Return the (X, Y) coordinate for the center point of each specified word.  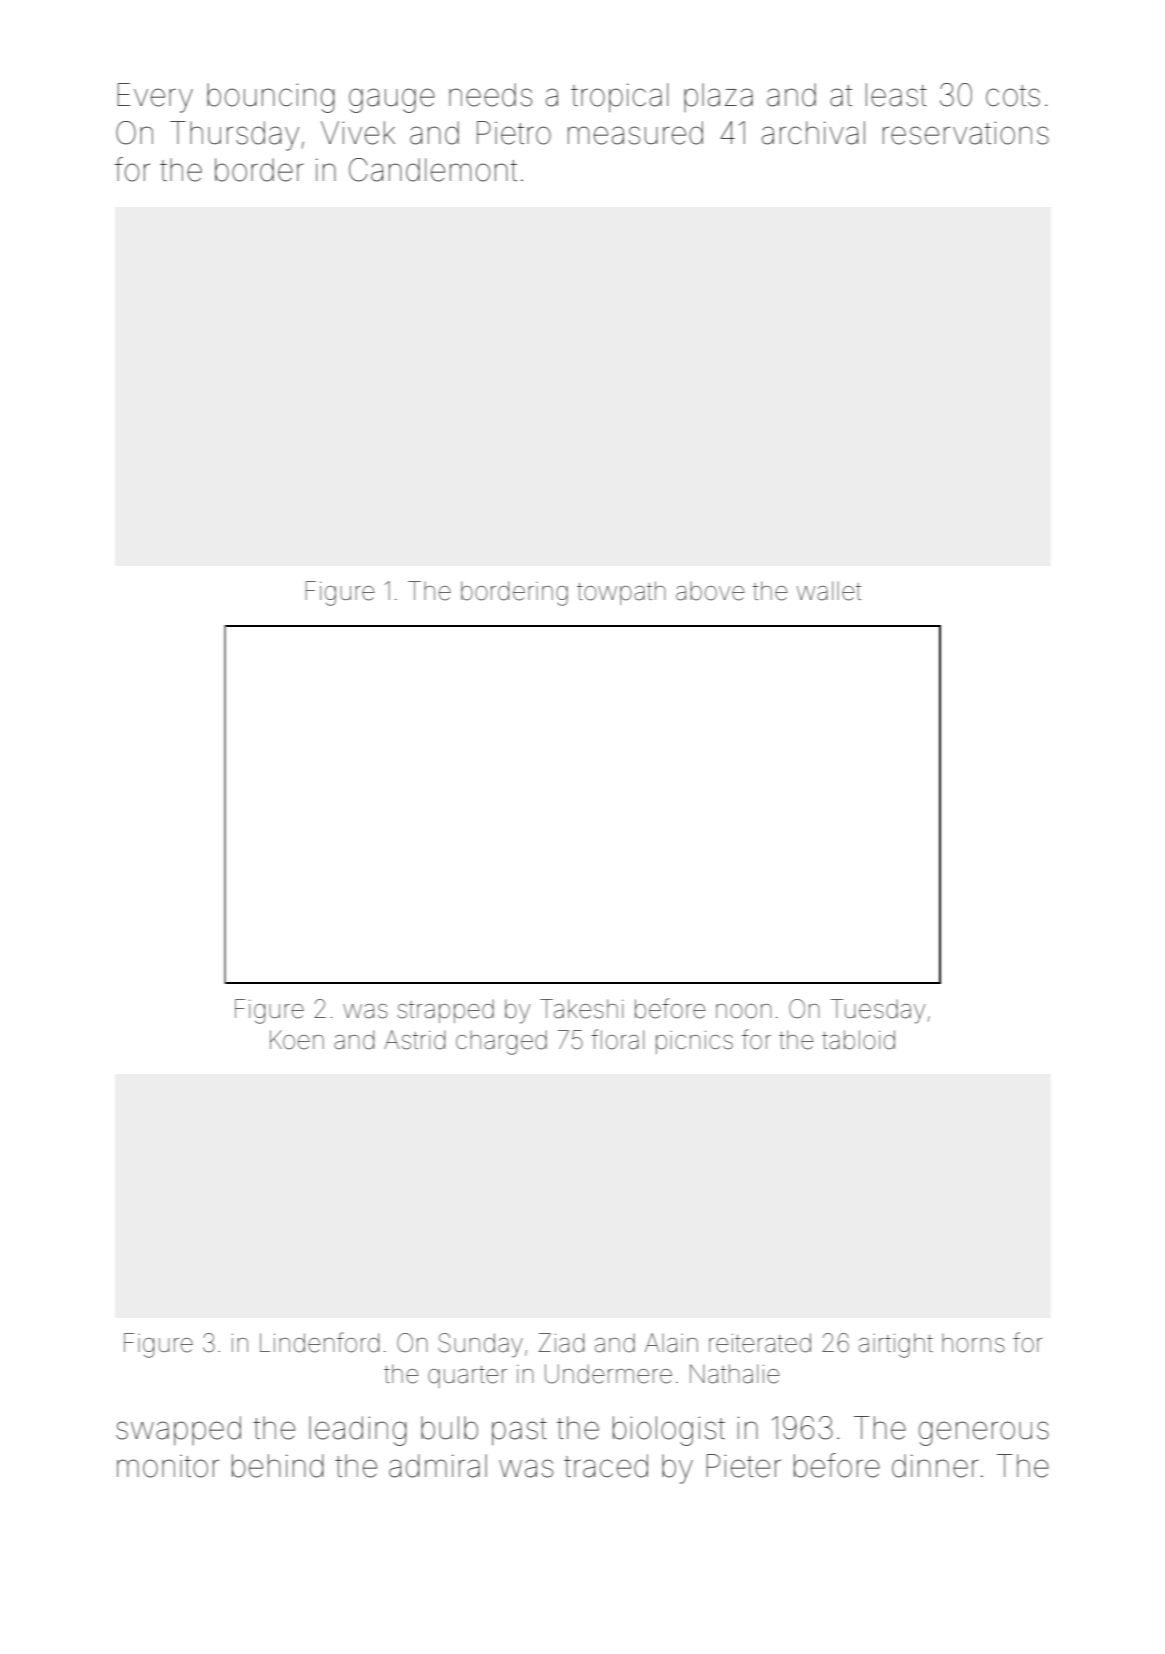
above (710, 591)
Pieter (744, 1466)
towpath (621, 593)
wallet (829, 591)
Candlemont (433, 170)
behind (277, 1466)
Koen (297, 1040)
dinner (935, 1466)
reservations (966, 133)
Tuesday (877, 1011)
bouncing (270, 98)
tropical (619, 97)
